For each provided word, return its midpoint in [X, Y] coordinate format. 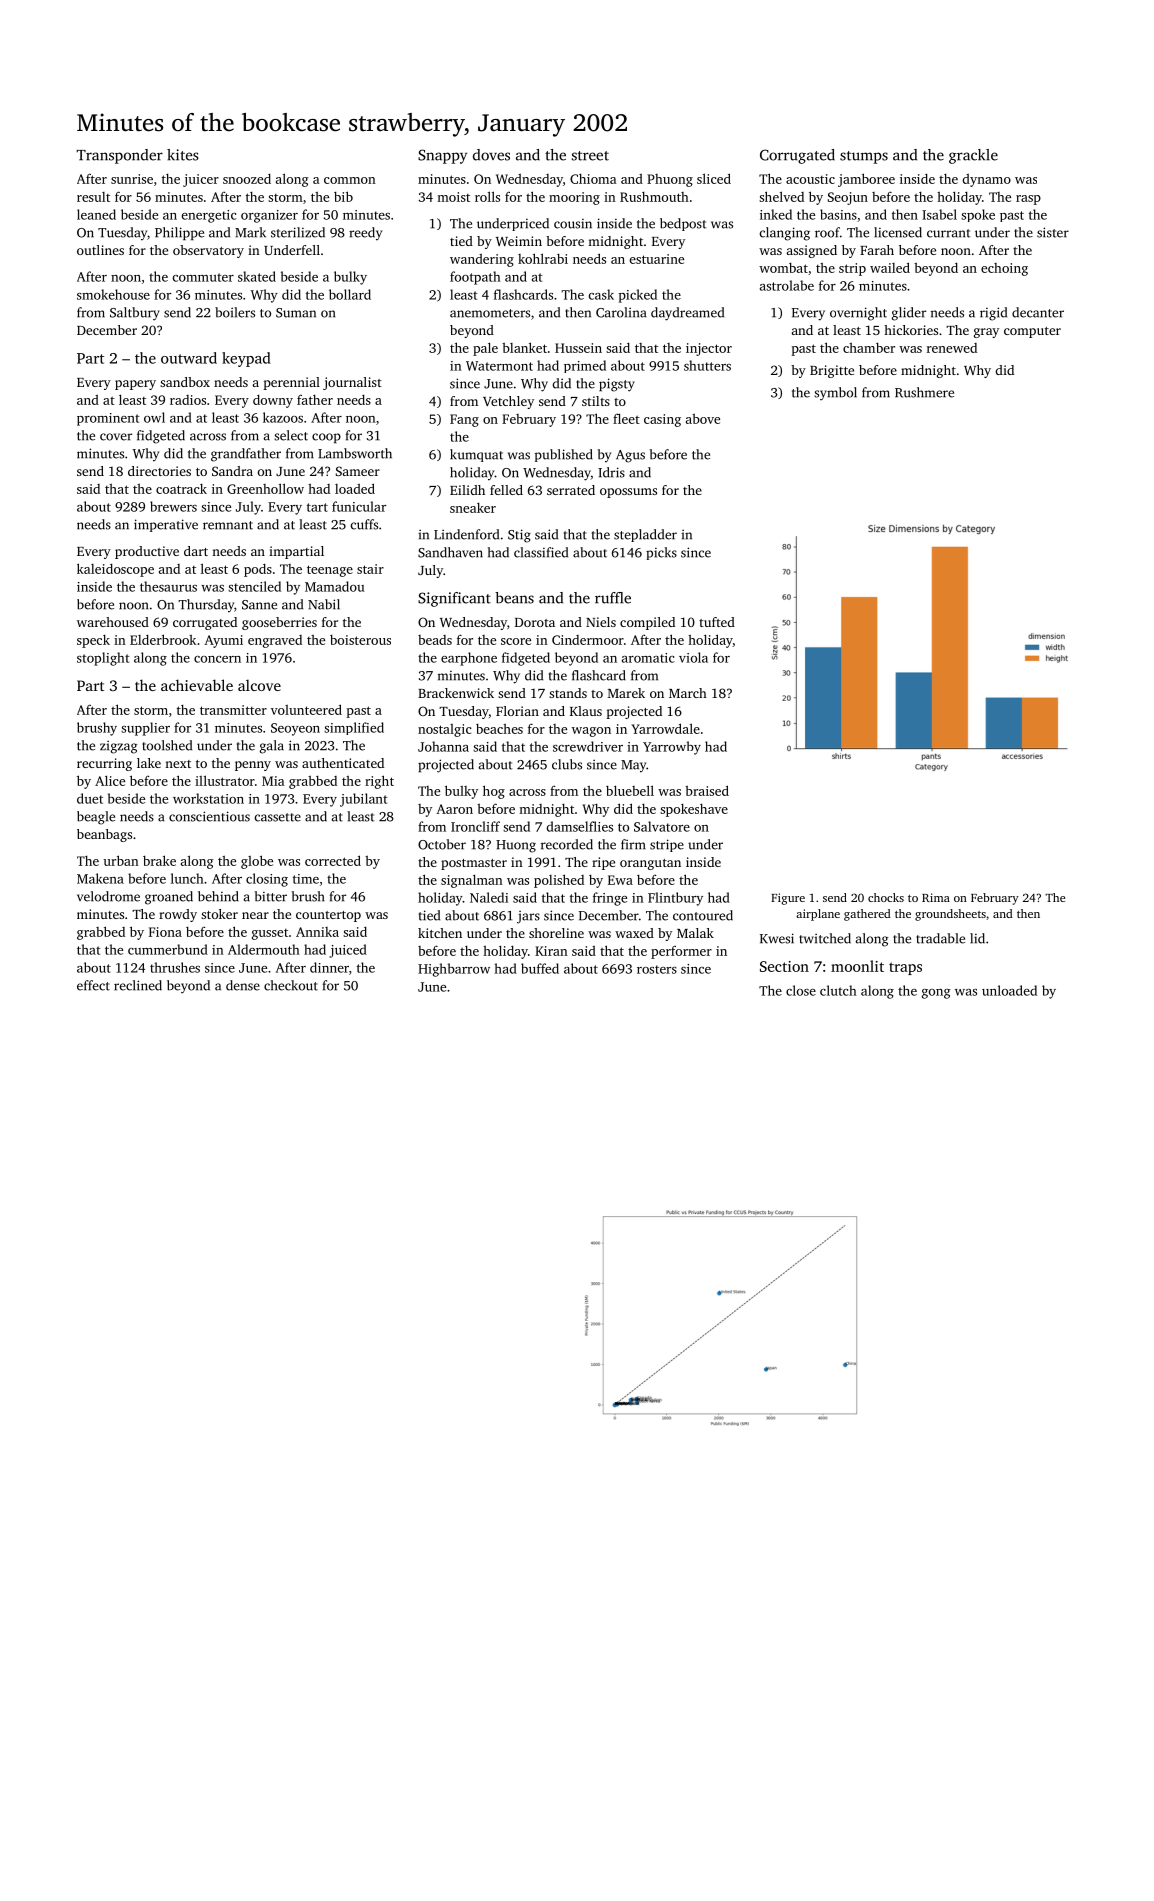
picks [661, 553]
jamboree [866, 180]
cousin [573, 224]
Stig [519, 536]
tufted [717, 622]
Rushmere [924, 392]
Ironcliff [475, 826]
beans [514, 598]
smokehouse [113, 294]
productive [147, 552]
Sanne [259, 605]
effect [93, 985]
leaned [96, 214]
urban [121, 860]
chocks [886, 897]
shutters [707, 365]
